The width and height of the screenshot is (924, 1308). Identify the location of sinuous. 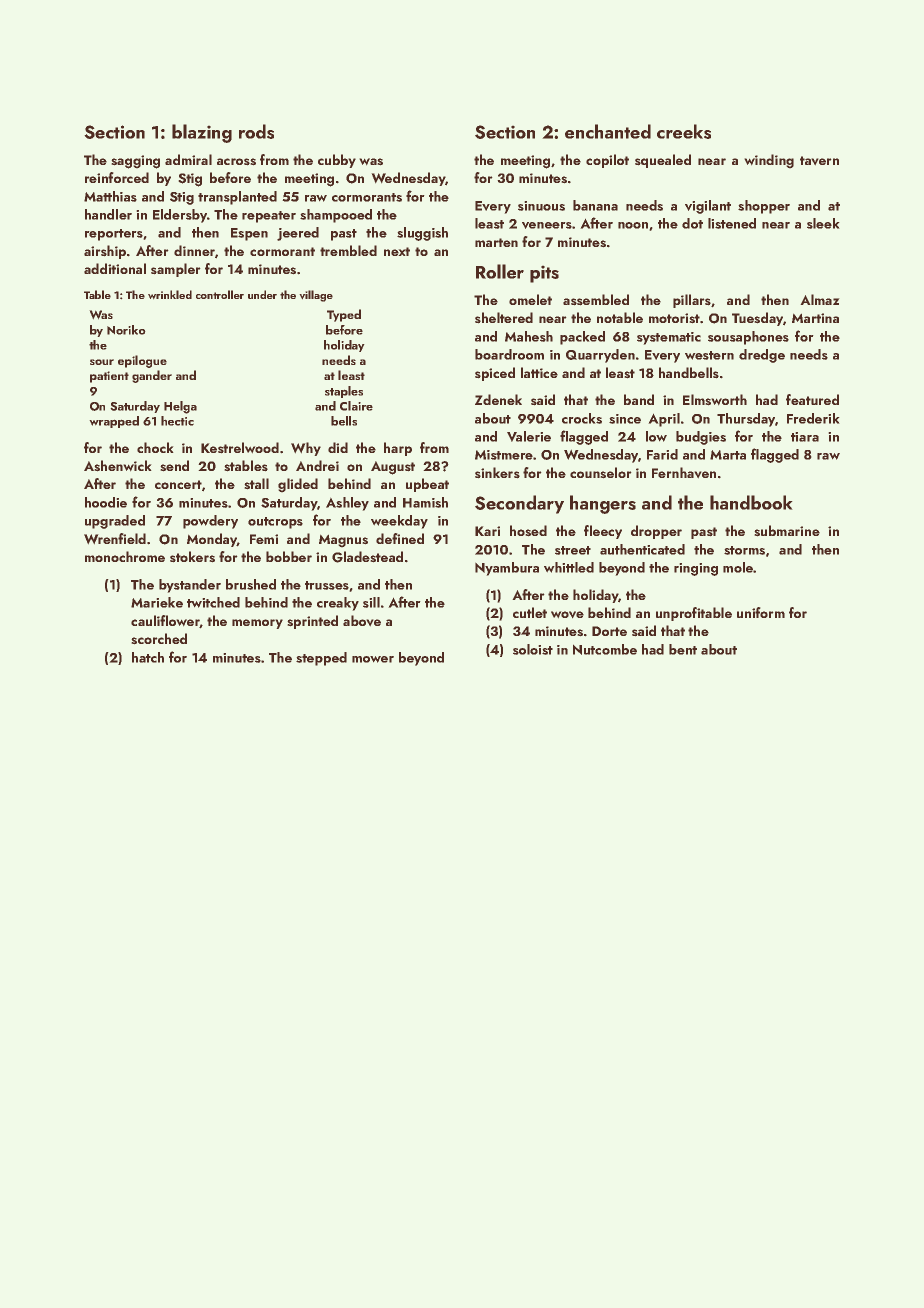
(541, 206).
